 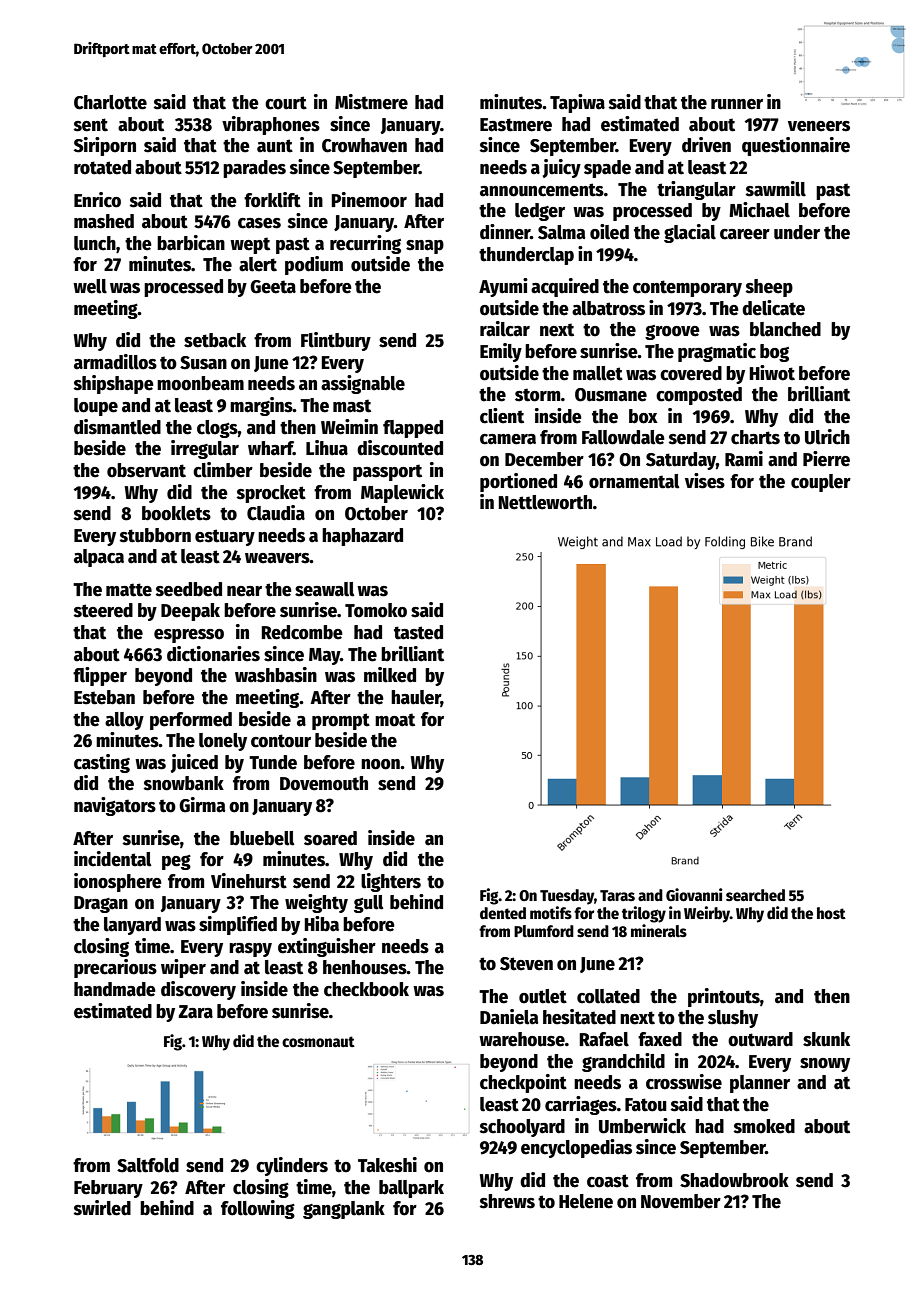 What do you see at coordinates (826, 1039) in the image?
I see `skunk` at bounding box center [826, 1039].
